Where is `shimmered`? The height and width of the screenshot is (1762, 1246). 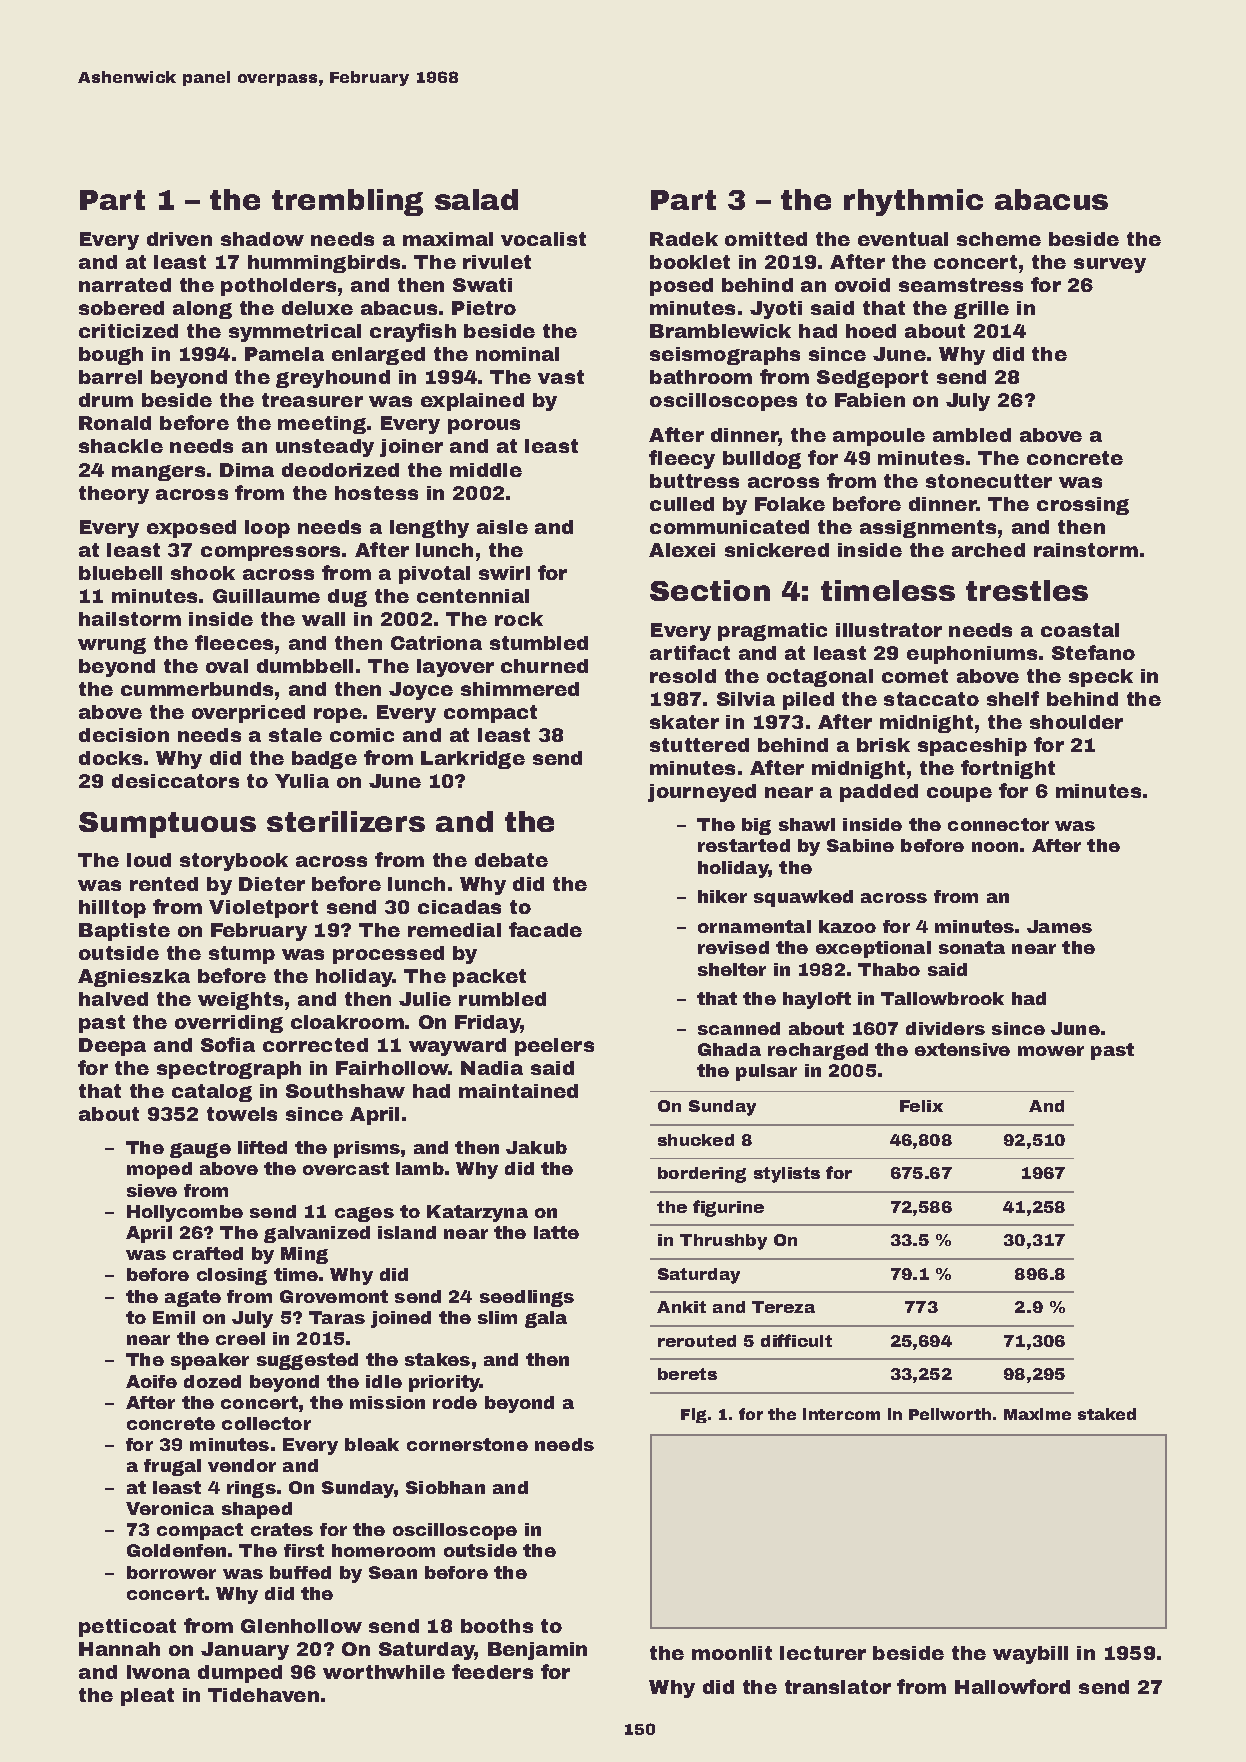 shimmered is located at coordinates (520, 689).
